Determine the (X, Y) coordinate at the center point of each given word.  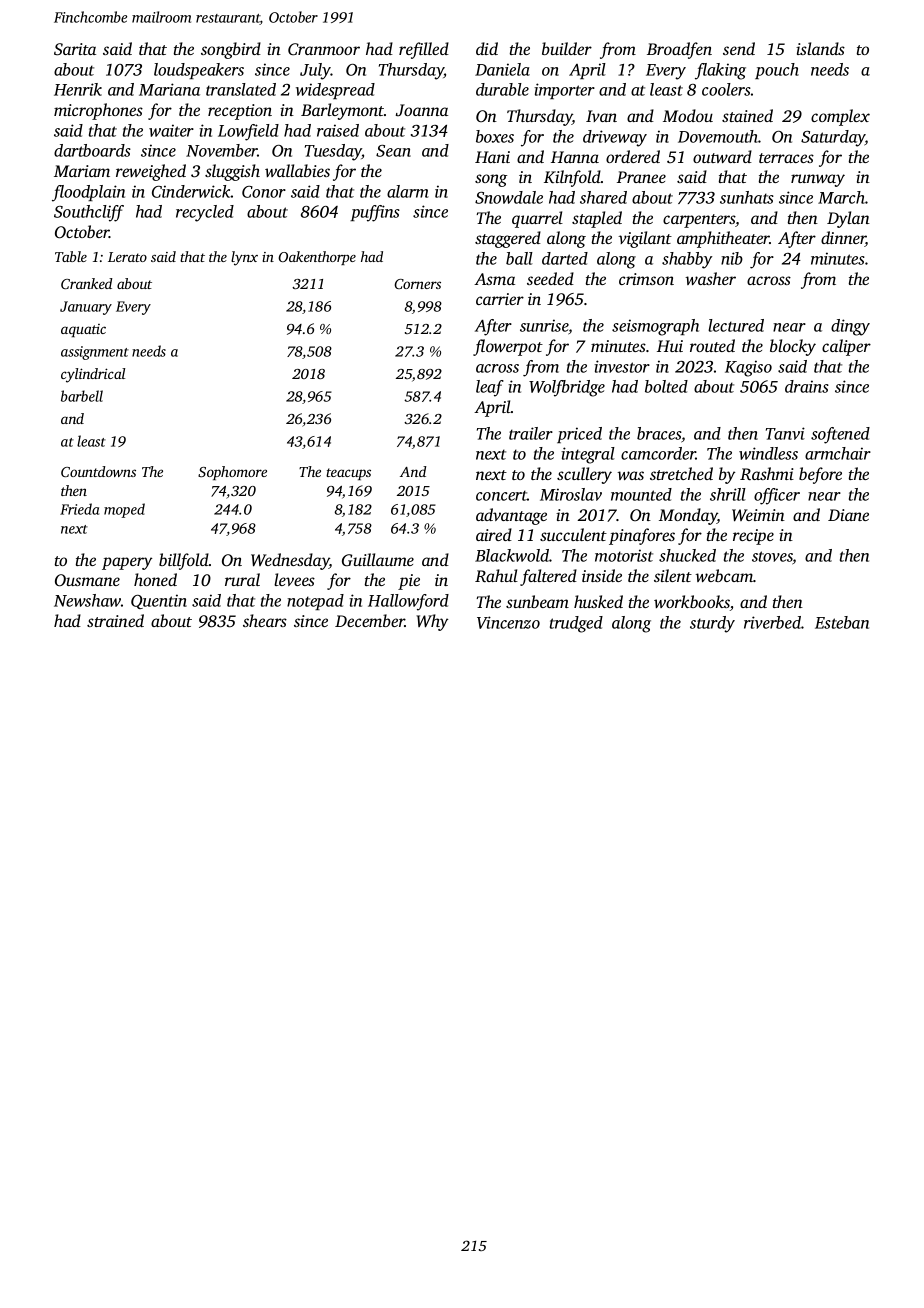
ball (519, 258)
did (487, 48)
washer (710, 278)
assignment (95, 353)
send (739, 48)
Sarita (75, 49)
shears (265, 620)
